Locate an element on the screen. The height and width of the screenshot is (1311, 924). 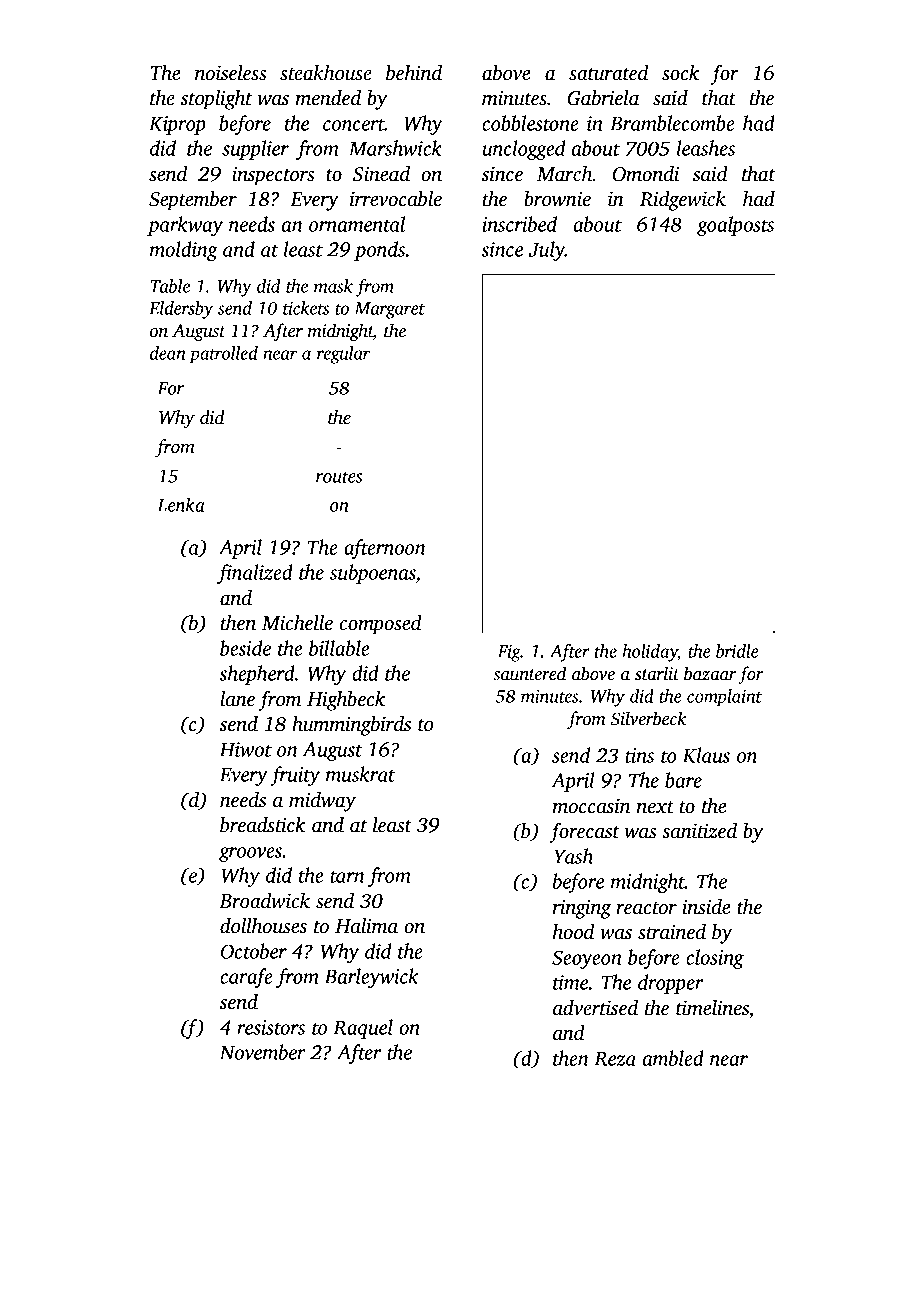
Bramblecombe is located at coordinates (672, 123).
